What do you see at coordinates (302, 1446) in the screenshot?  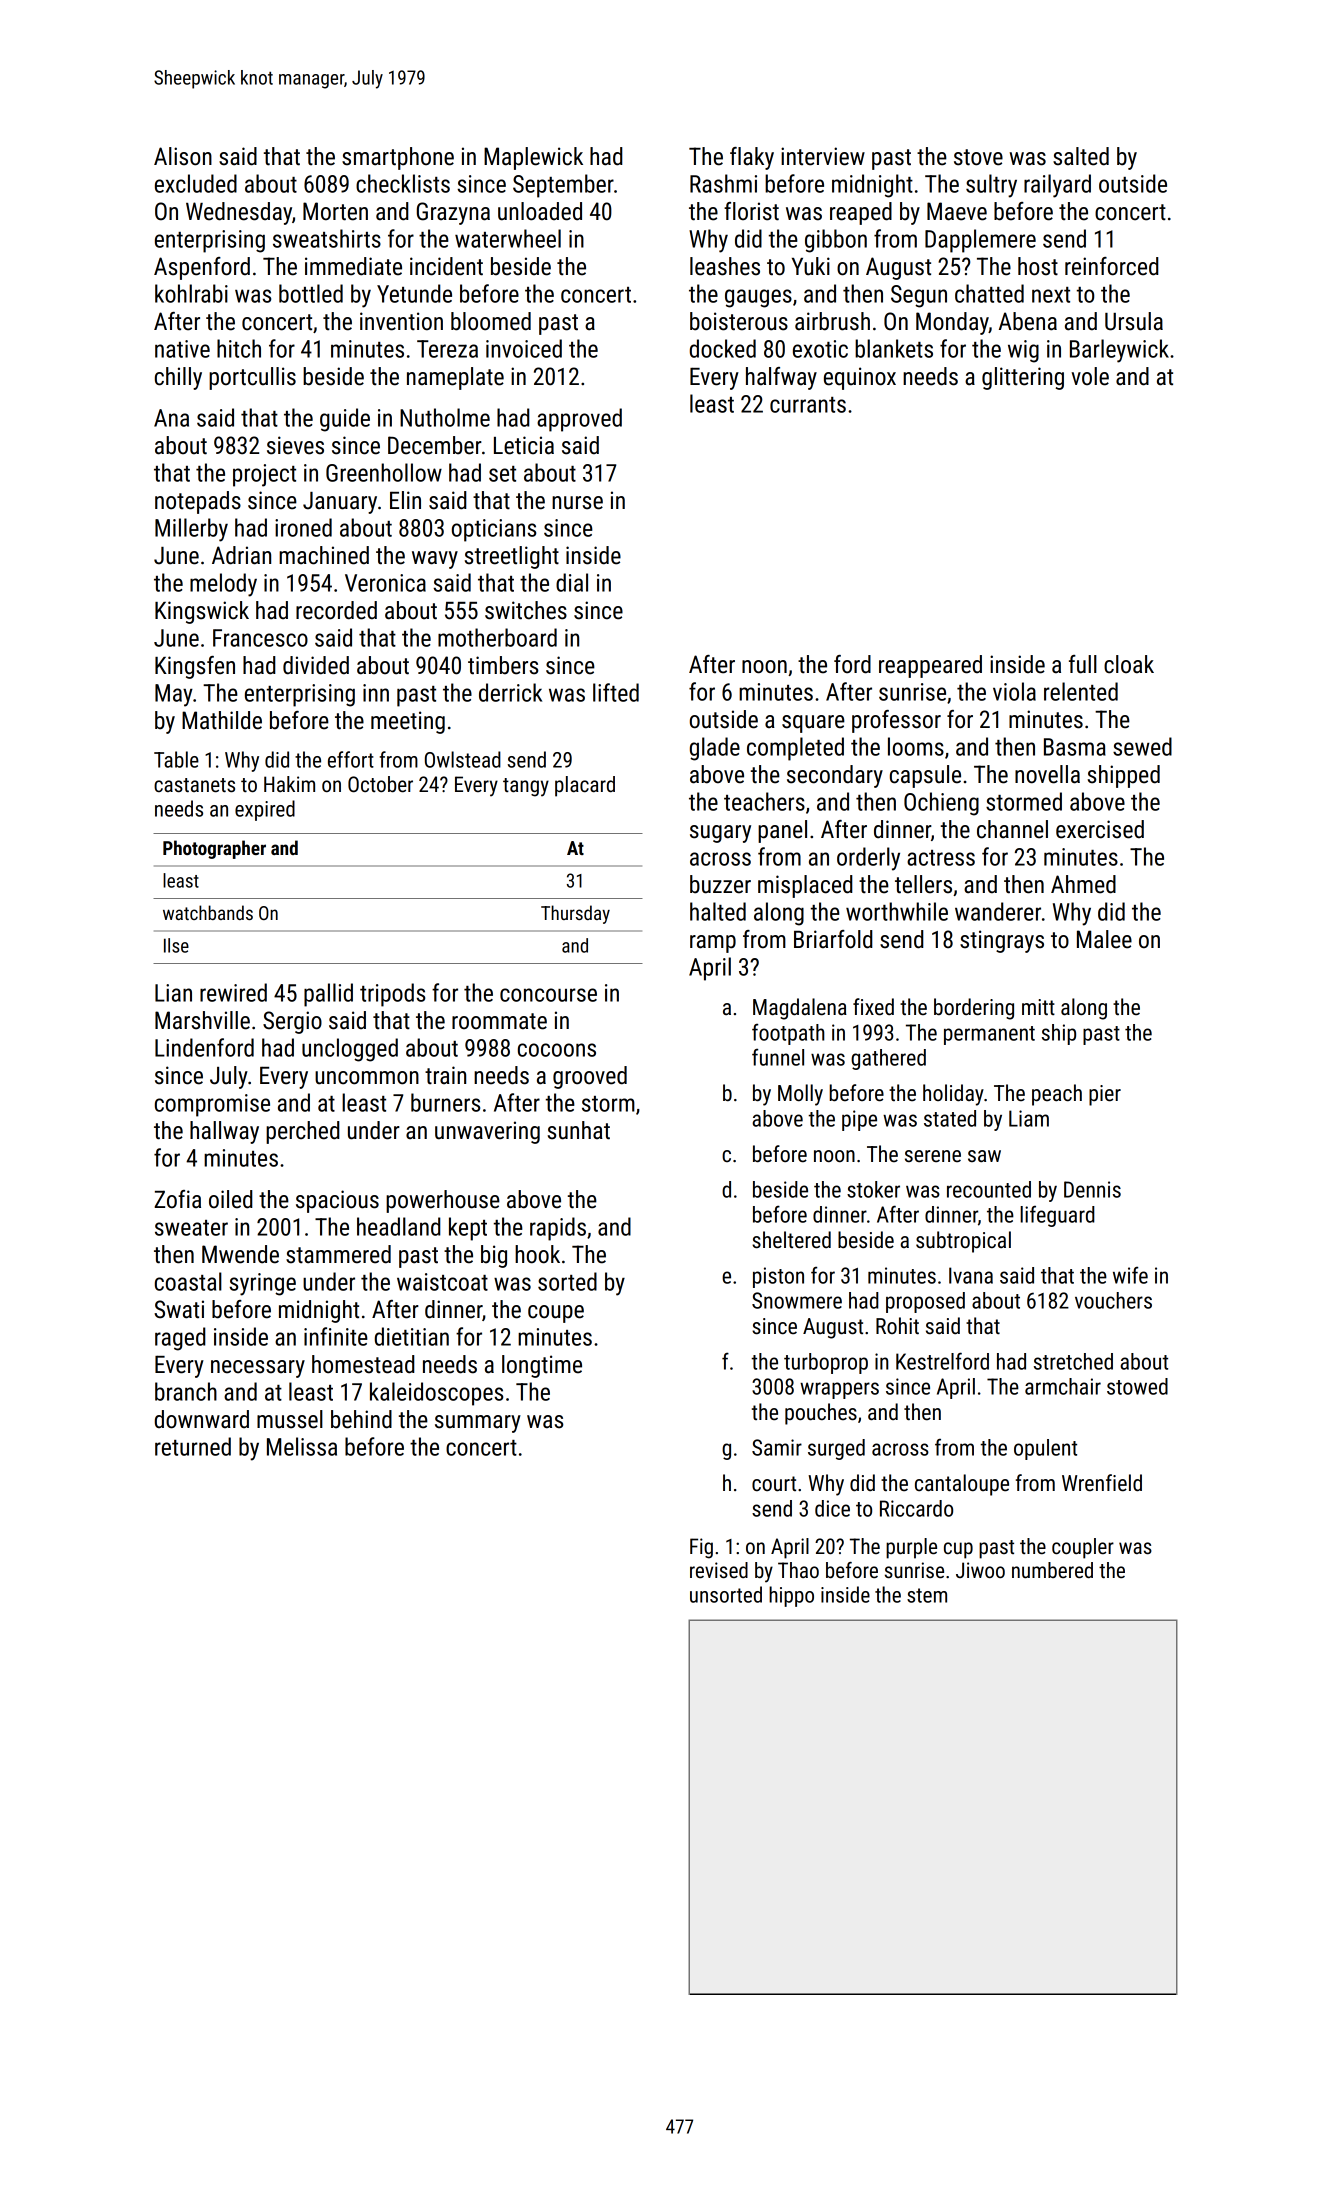 I see `Melissa` at bounding box center [302, 1446].
